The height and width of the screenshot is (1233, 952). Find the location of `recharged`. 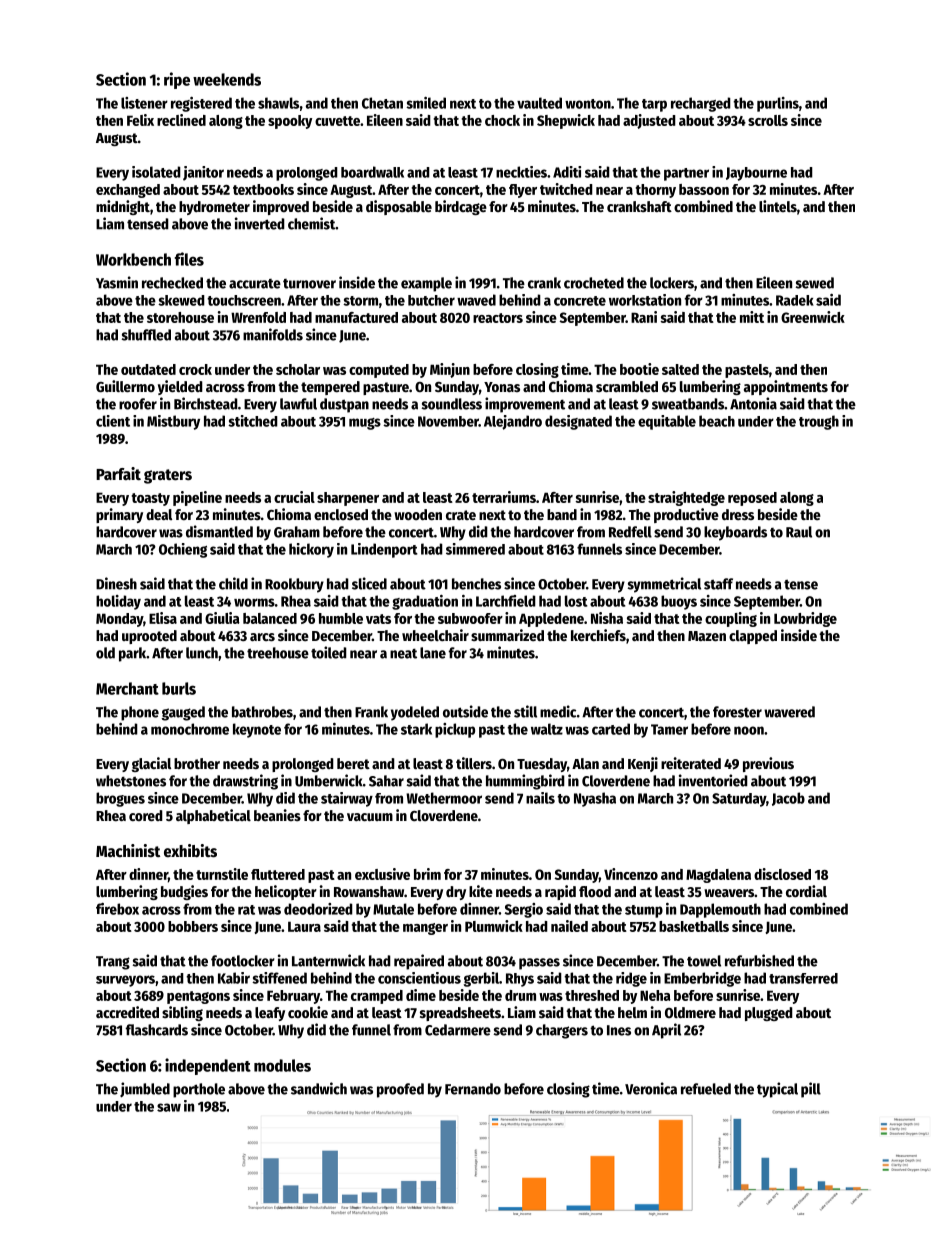

recharged is located at coordinates (701, 104).
